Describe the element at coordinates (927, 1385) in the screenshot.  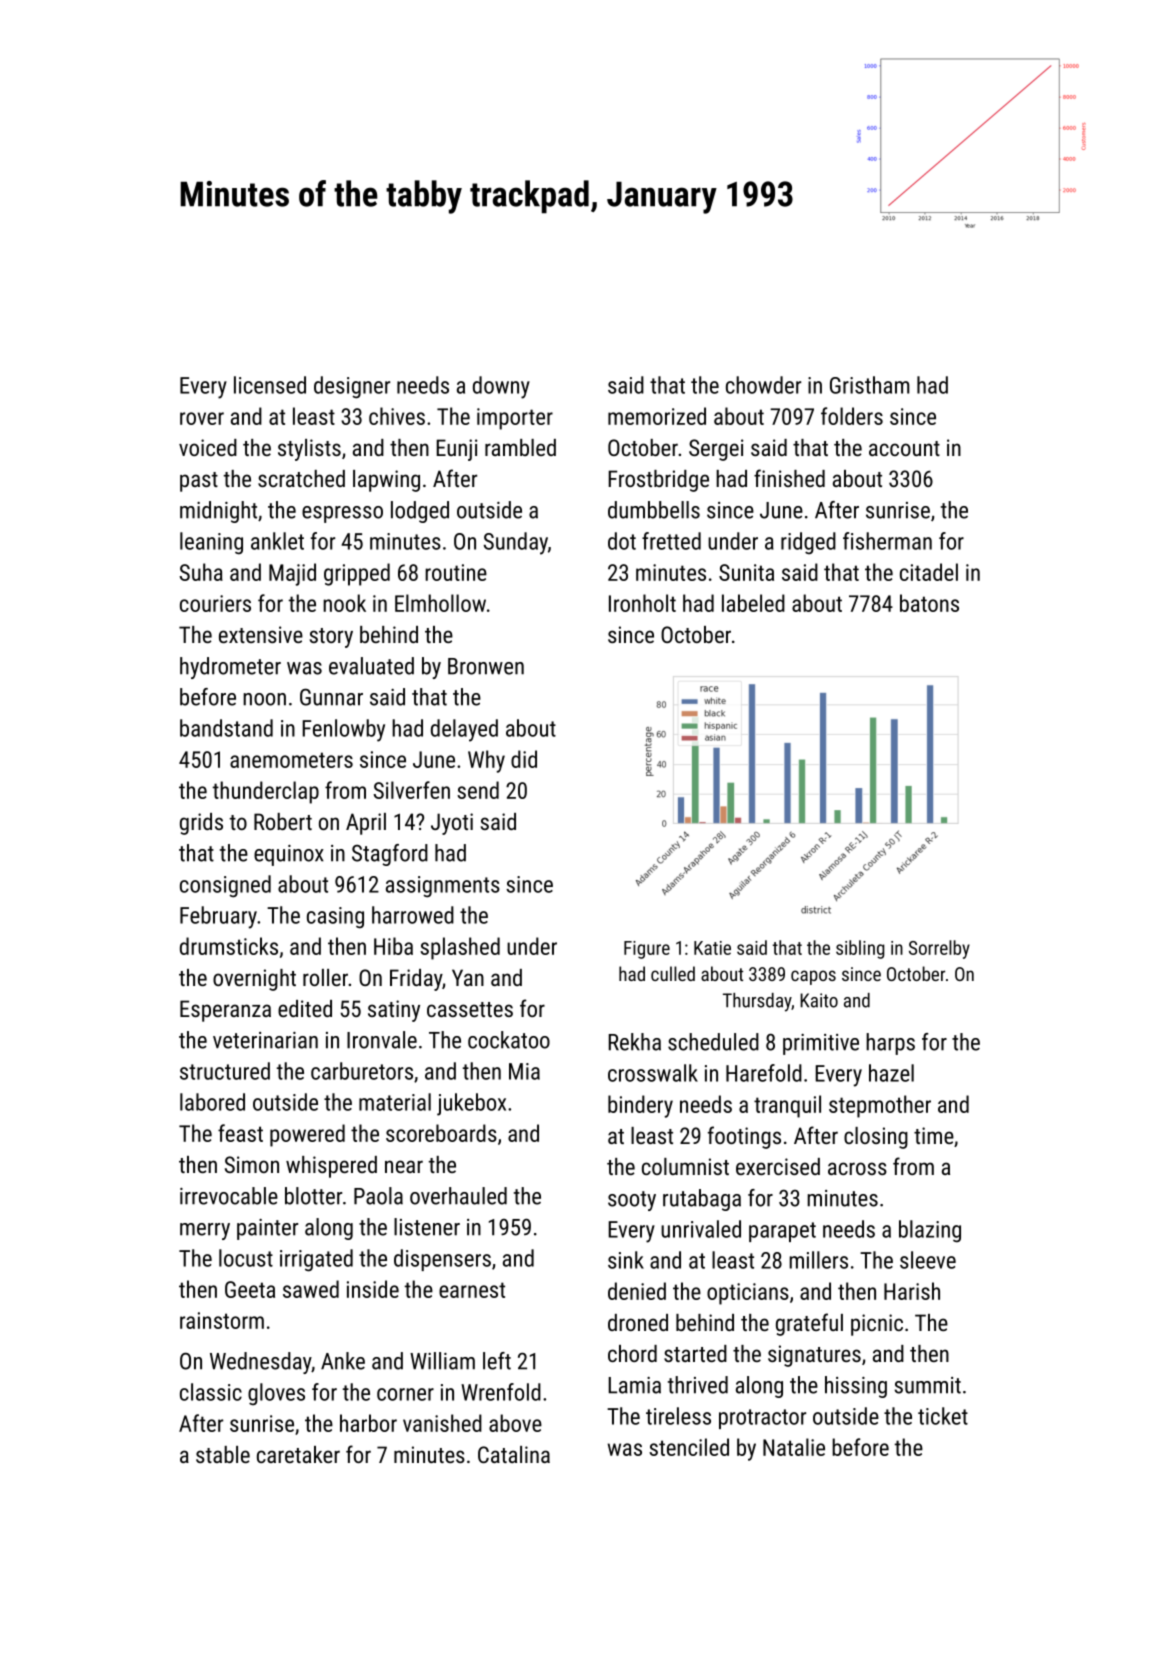
I see `summit` at that location.
